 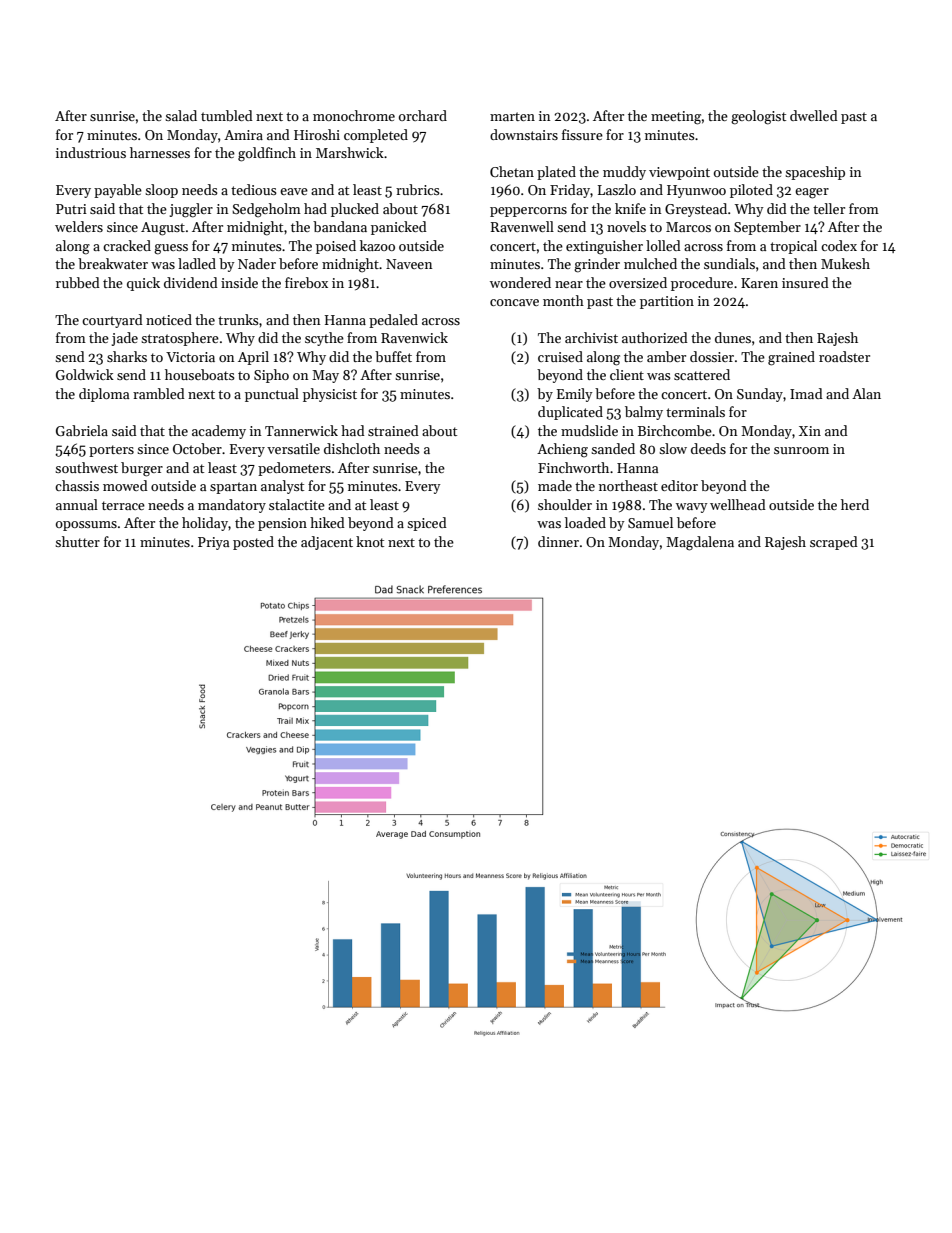 I want to click on shutter, so click(x=77, y=541).
